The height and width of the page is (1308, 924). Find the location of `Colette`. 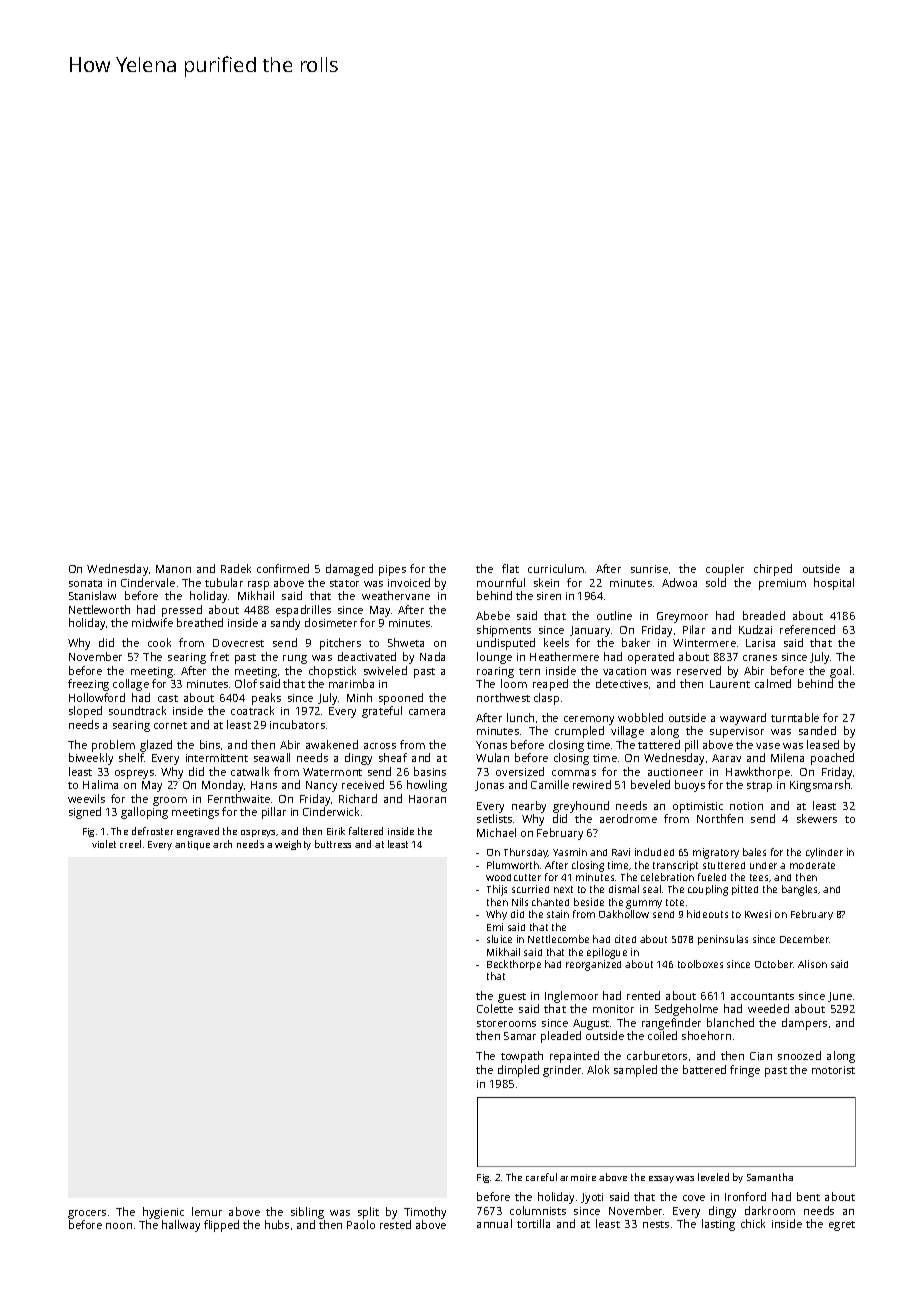

Colette is located at coordinates (495, 1008).
